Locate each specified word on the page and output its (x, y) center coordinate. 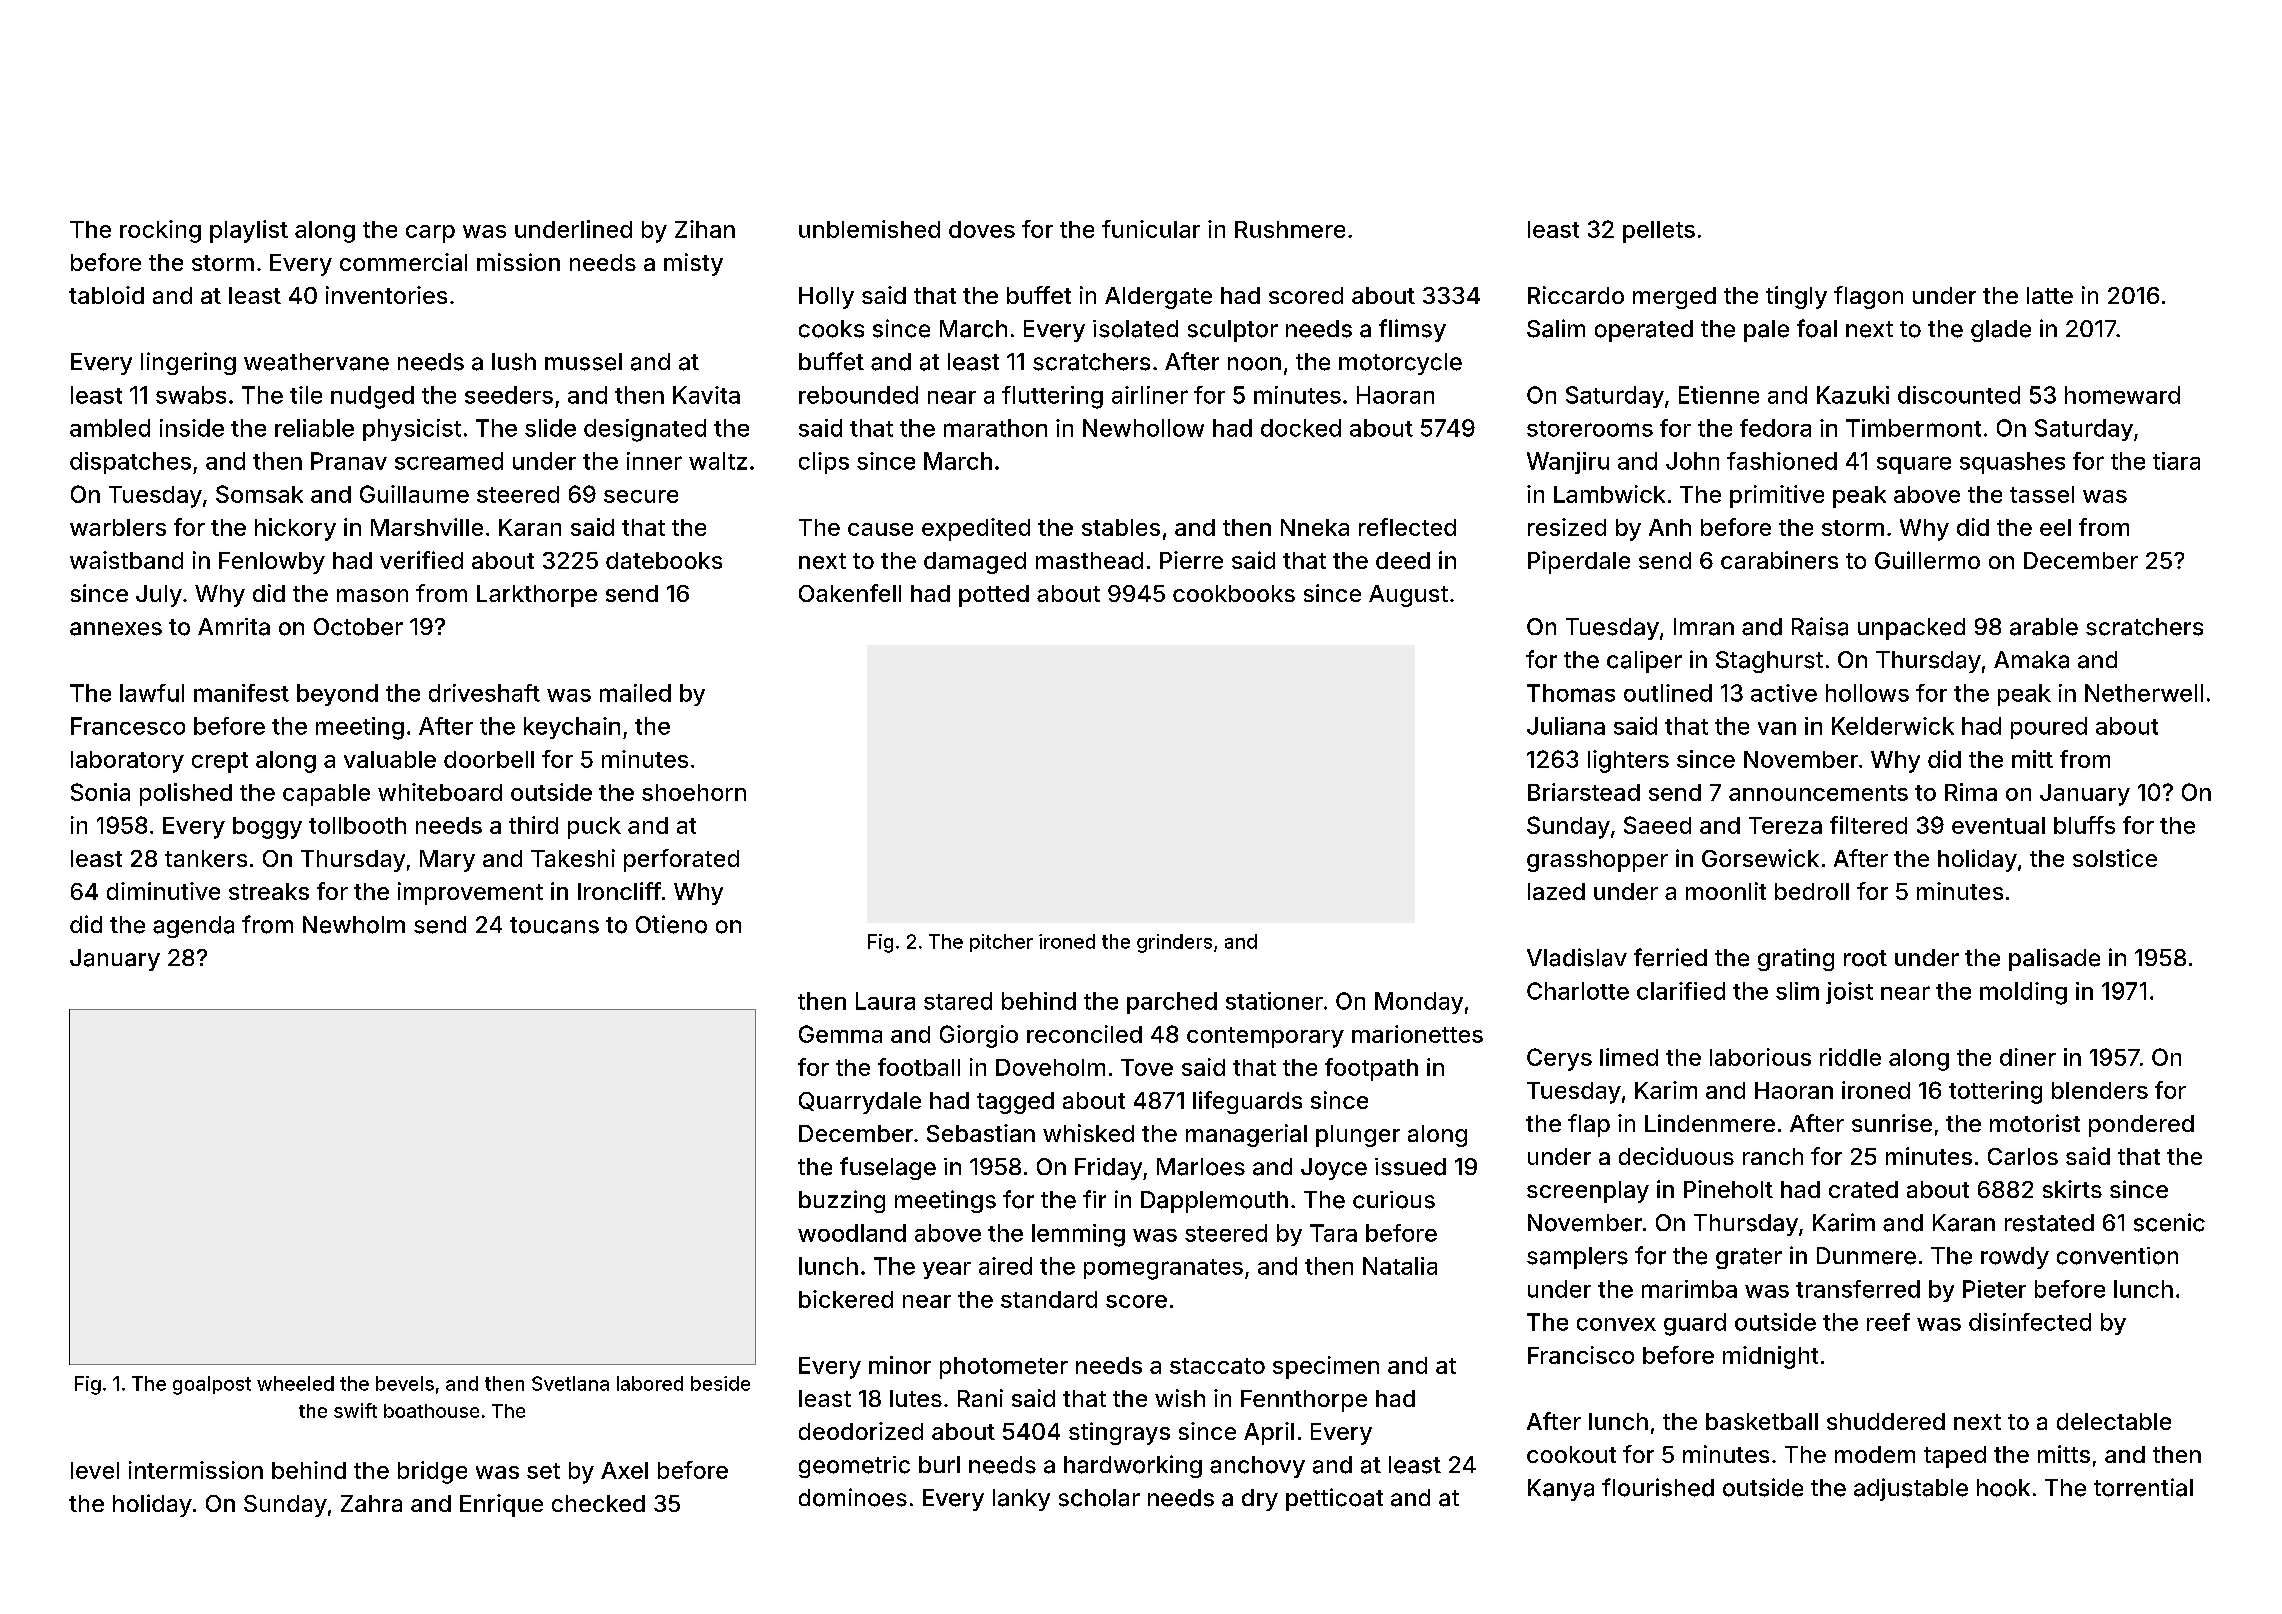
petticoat (1334, 1499)
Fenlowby (272, 563)
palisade (2054, 959)
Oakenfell (850, 593)
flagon (1868, 297)
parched (1172, 1003)
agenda (193, 927)
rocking (160, 231)
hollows (1867, 693)
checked (598, 1503)
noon (1254, 364)
